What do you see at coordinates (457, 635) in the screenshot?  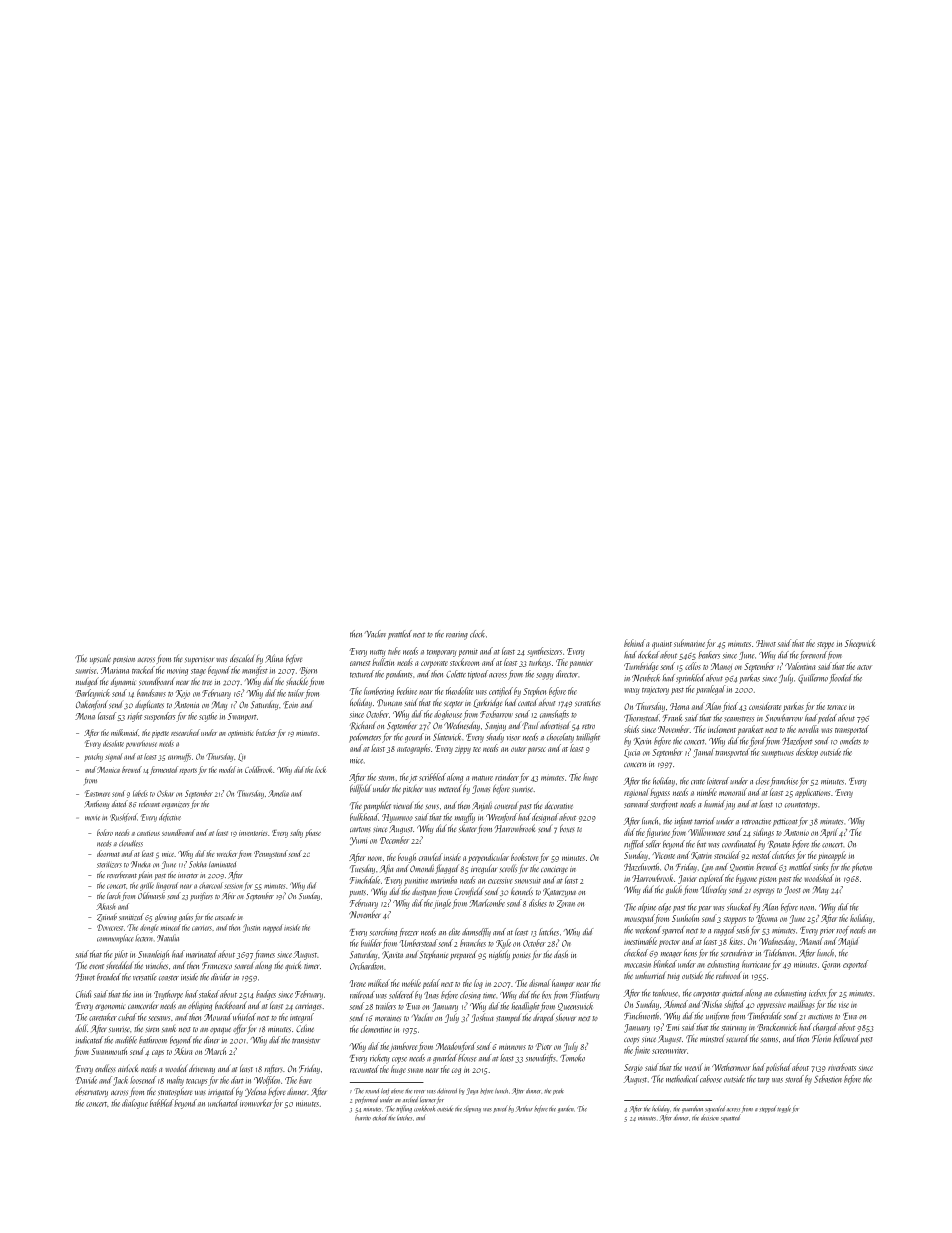 I see `roaring` at bounding box center [457, 635].
